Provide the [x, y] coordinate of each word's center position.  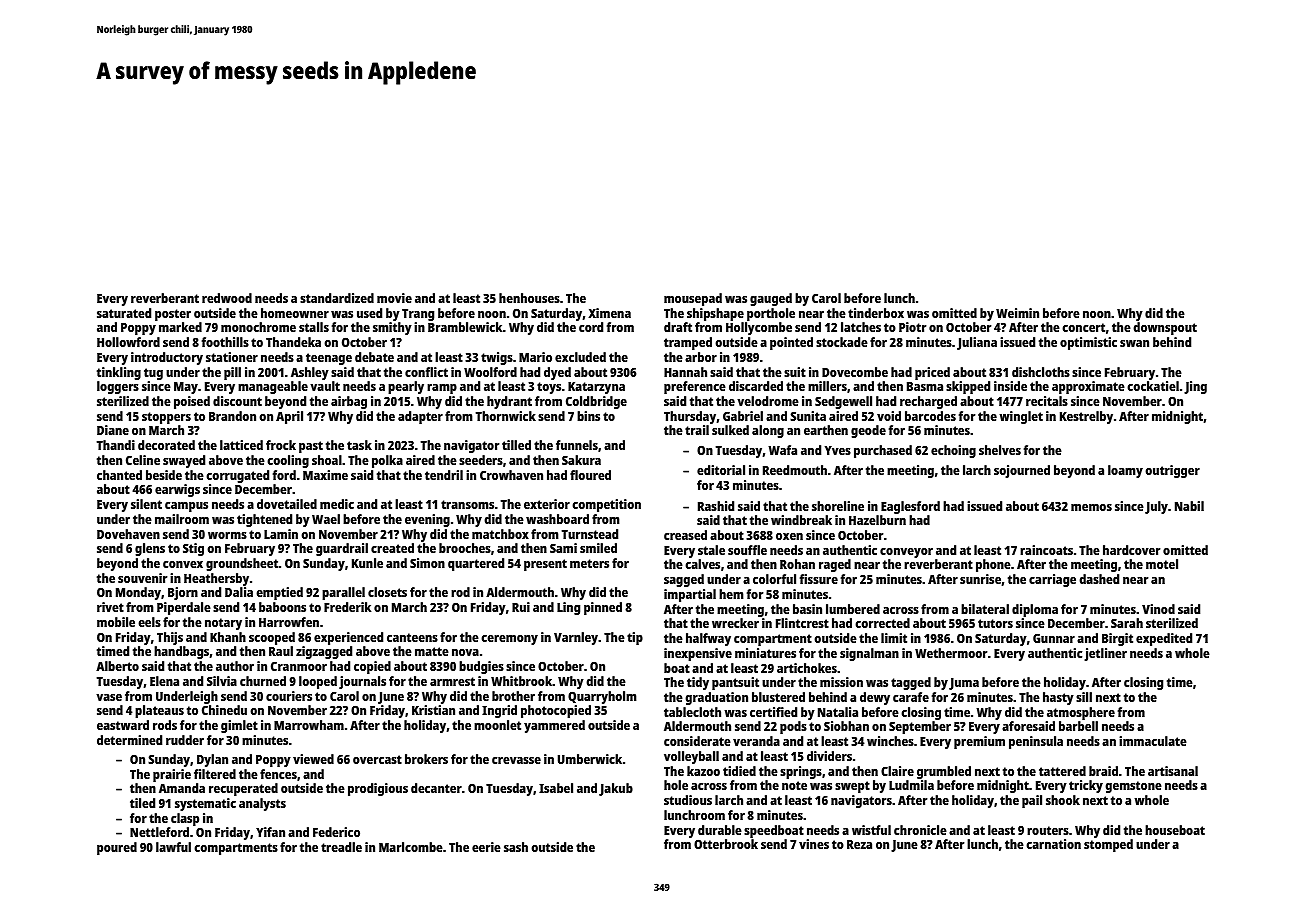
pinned [603, 608]
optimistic [1088, 343]
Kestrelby [1086, 417]
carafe [911, 697]
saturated [124, 313]
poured [117, 848]
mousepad [693, 299]
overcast [377, 759]
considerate [697, 741]
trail [697, 430]
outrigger [1172, 471]
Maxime [325, 475]
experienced [348, 638]
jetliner [1105, 654]
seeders [481, 460]
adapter [420, 417]
